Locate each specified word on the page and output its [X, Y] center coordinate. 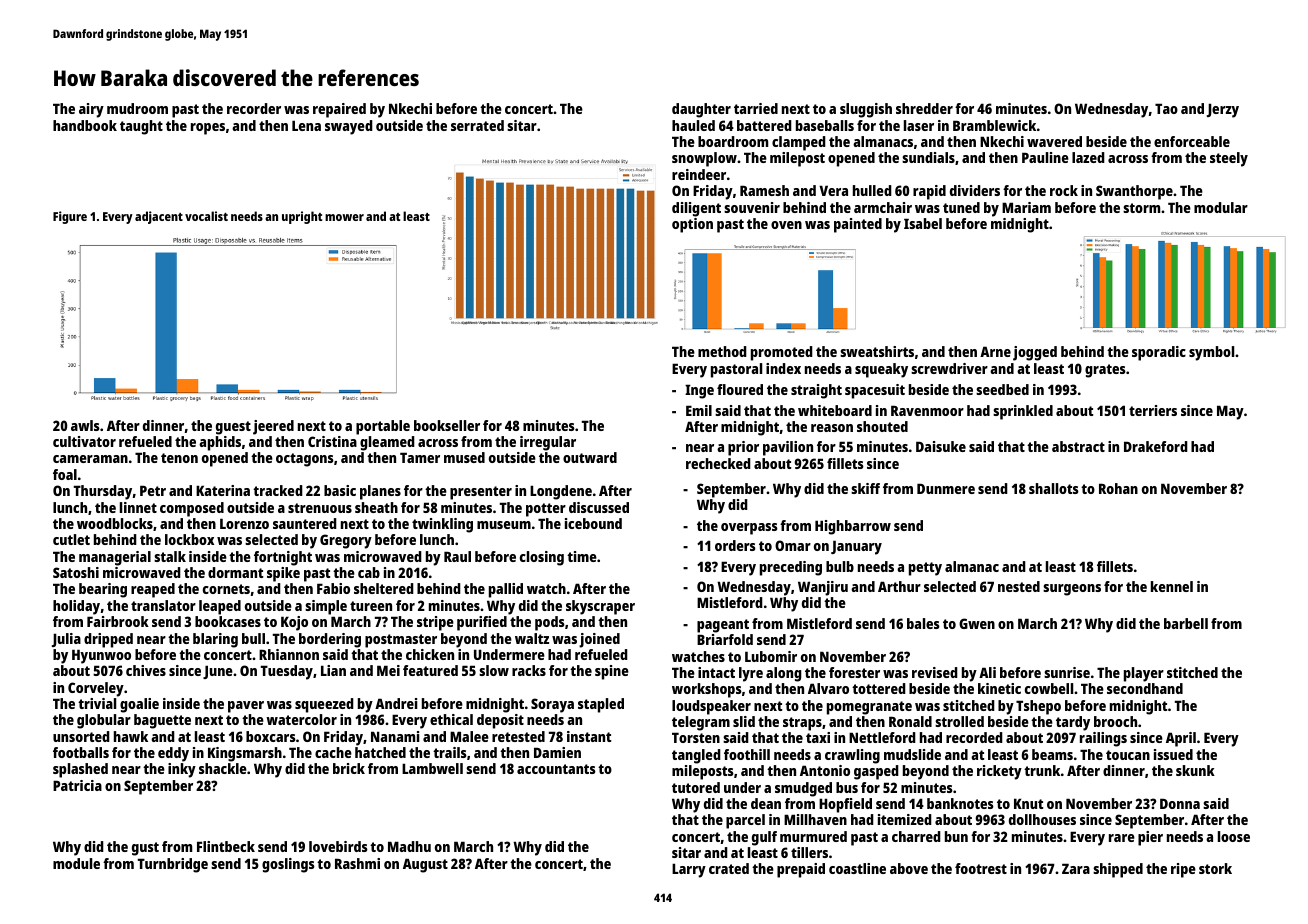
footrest [981, 868]
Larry [689, 870]
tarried [756, 108]
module [76, 863]
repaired [339, 110]
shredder [924, 108]
